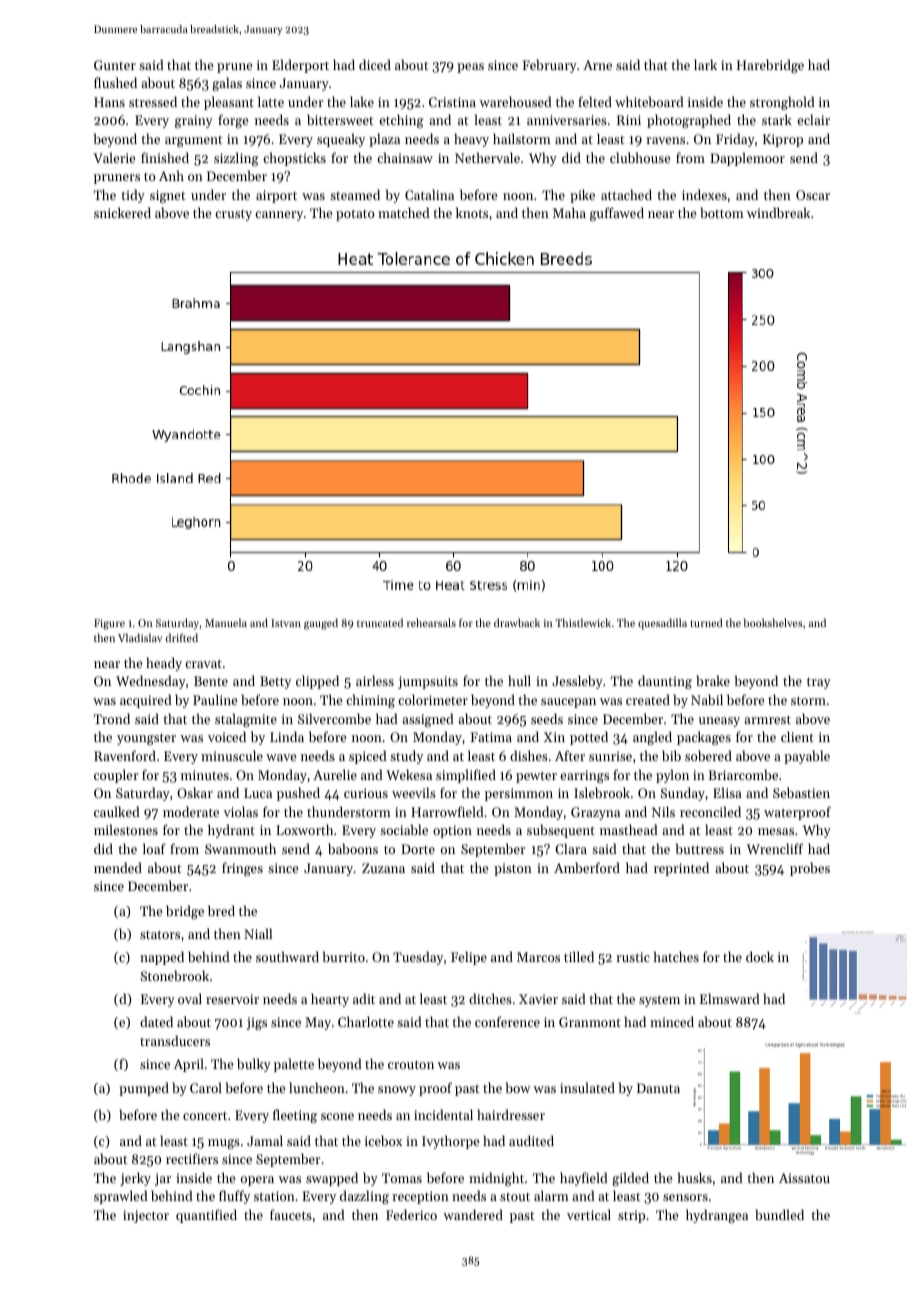 The image size is (924, 1308). What do you see at coordinates (519, 680) in the screenshot?
I see `hull` at bounding box center [519, 680].
